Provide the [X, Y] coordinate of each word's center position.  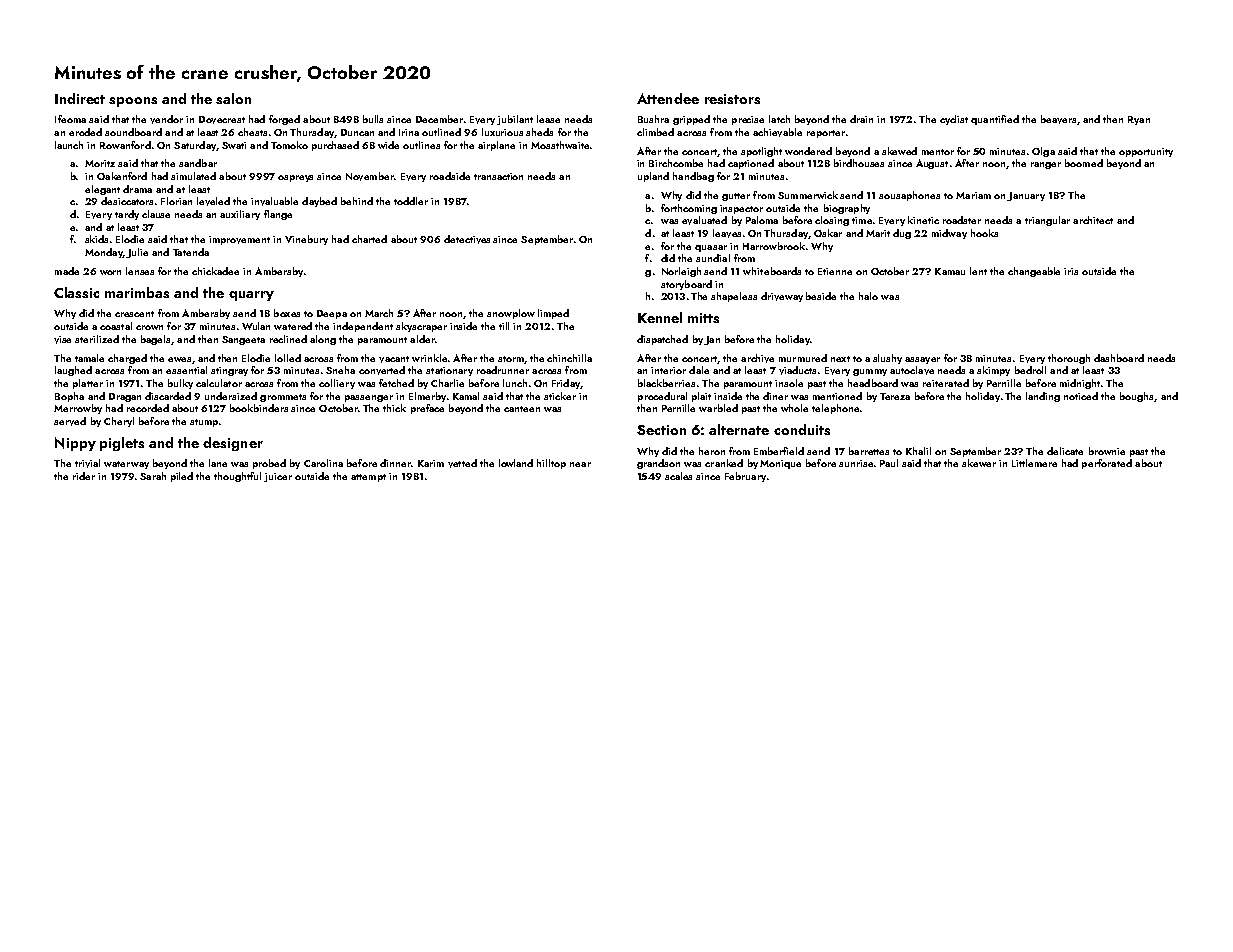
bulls [373, 119]
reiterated [946, 383]
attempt [368, 478]
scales [678, 476]
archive [757, 358]
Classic [76, 292]
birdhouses [859, 163]
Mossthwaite [560, 145]
